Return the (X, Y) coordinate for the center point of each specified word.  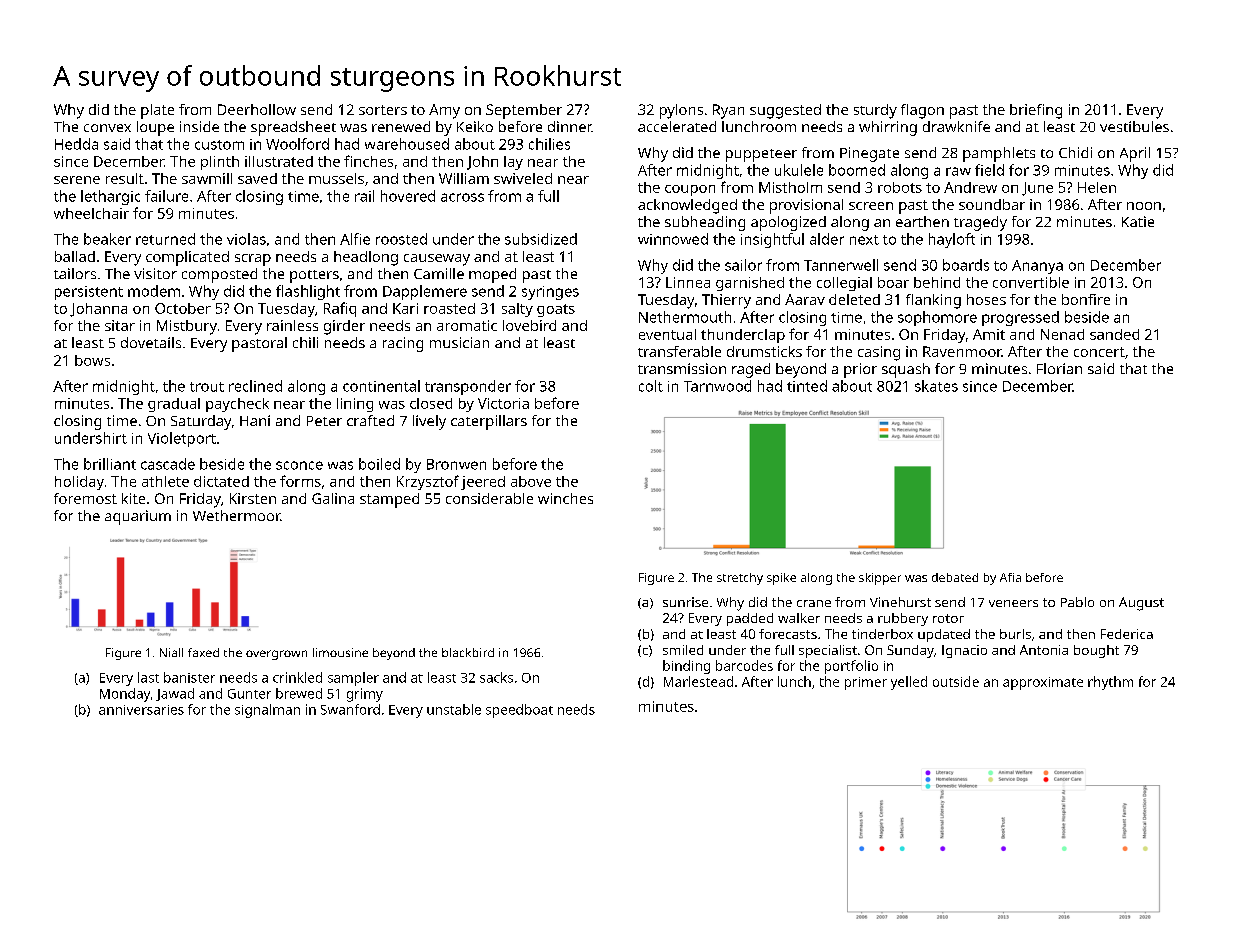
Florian (1059, 368)
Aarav (805, 299)
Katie (1138, 221)
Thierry (726, 301)
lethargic (110, 197)
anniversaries (141, 710)
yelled (909, 683)
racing (403, 344)
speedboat (519, 711)
